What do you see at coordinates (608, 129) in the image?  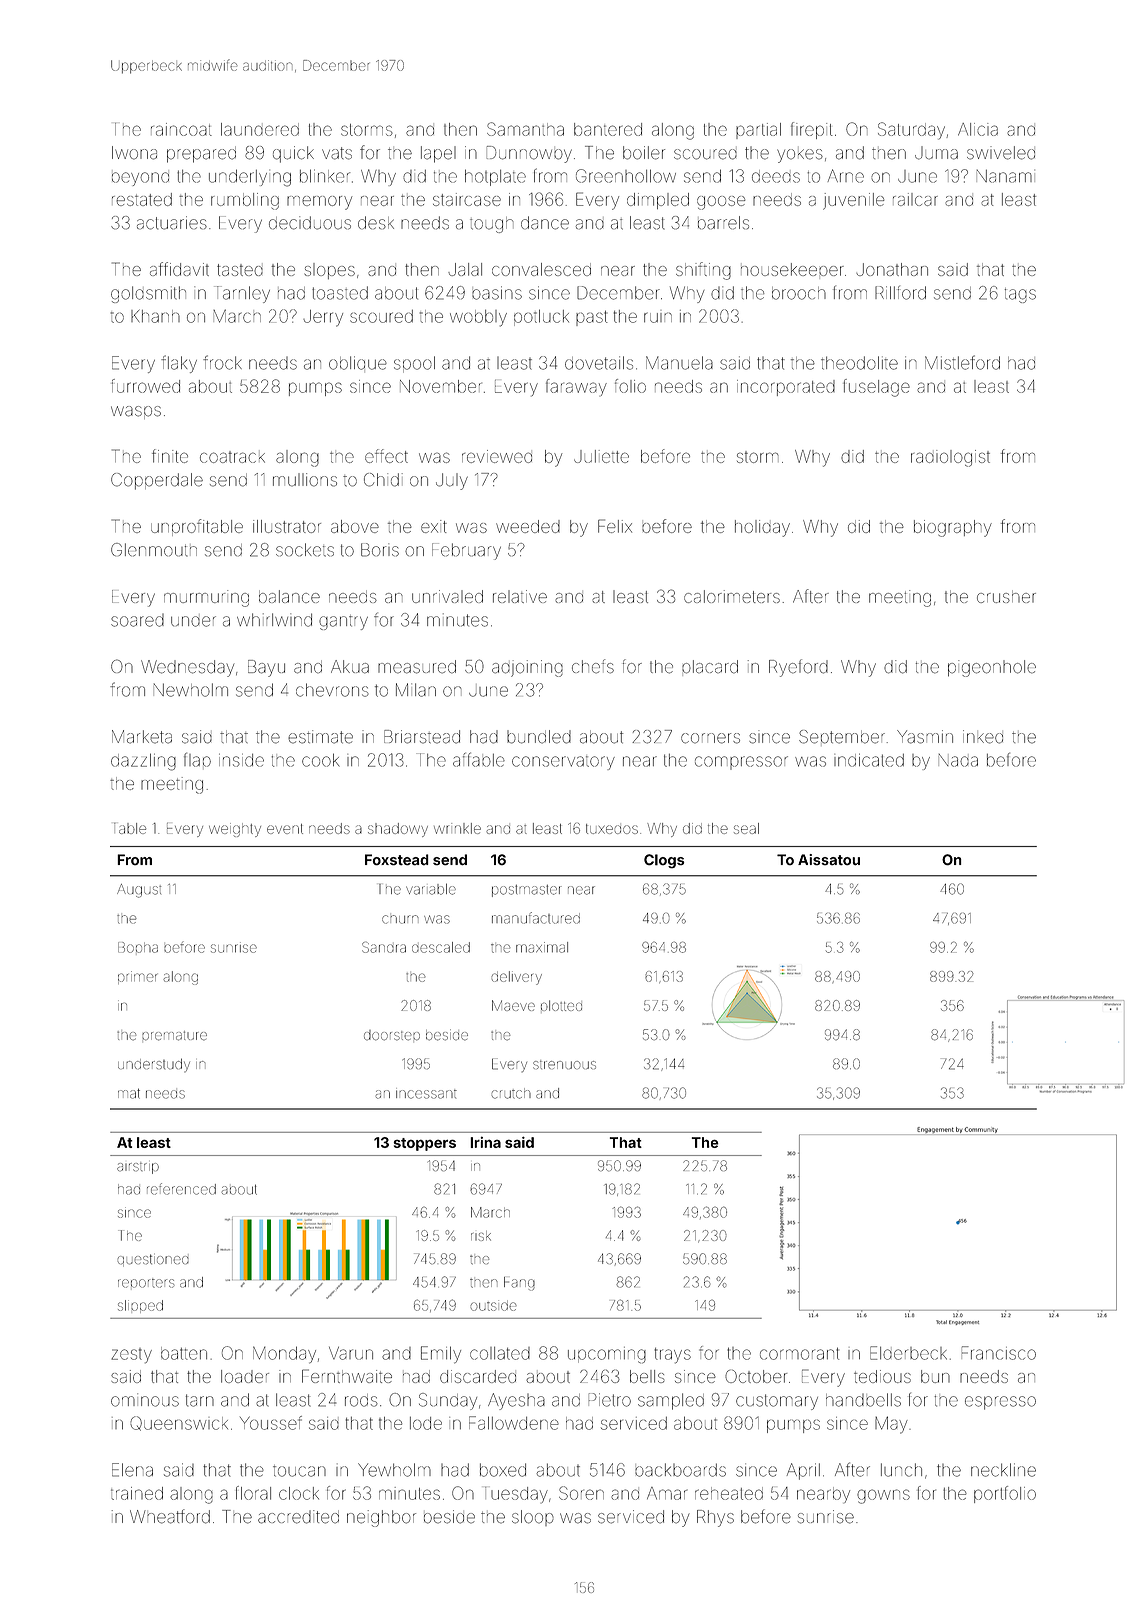 I see `bantered` at bounding box center [608, 129].
